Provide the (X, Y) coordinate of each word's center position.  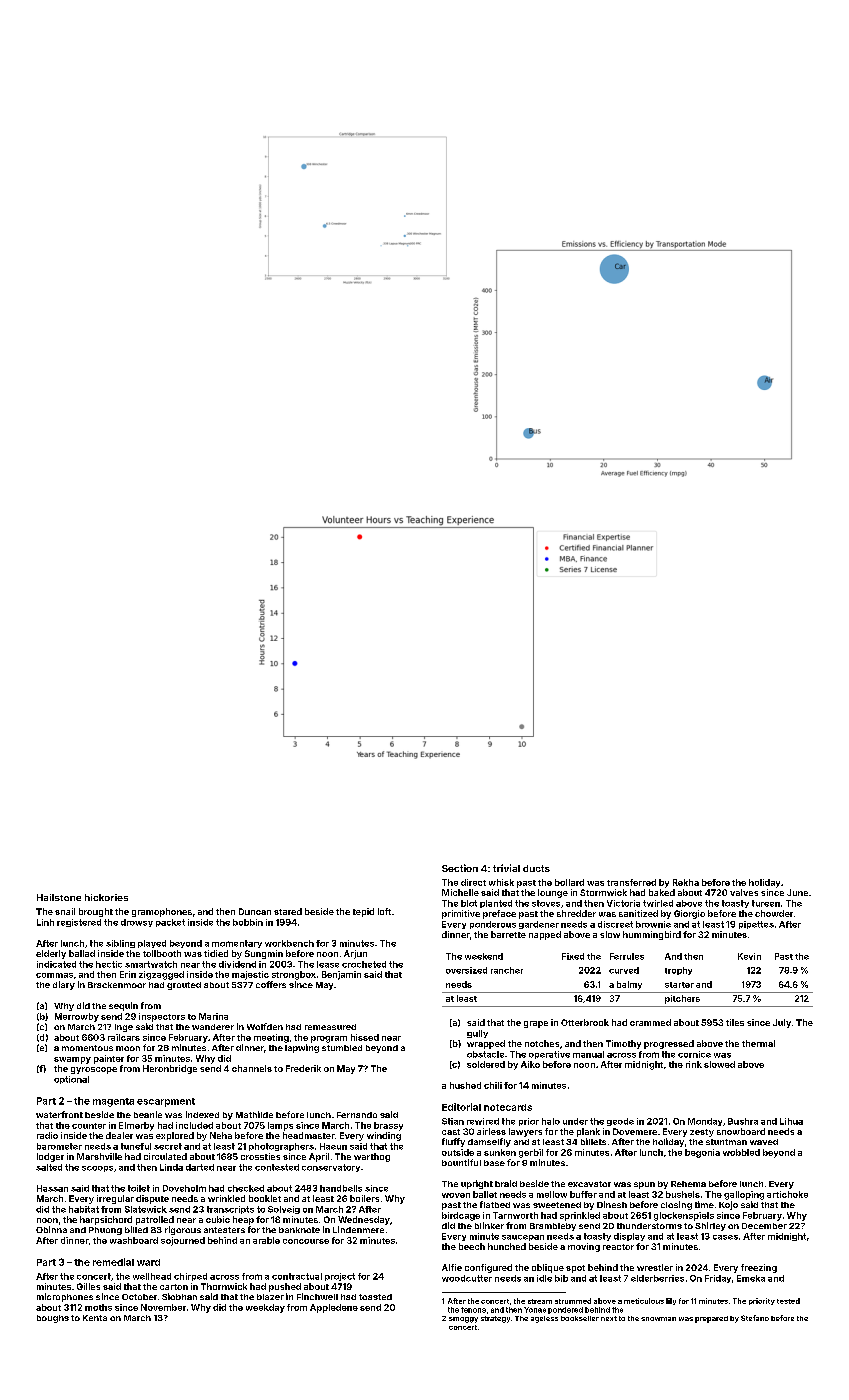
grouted (184, 986)
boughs (53, 1319)
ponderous (493, 925)
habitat (84, 1209)
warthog (372, 1157)
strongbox (294, 975)
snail (65, 911)
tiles (735, 1022)
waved (764, 1142)
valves (744, 892)
